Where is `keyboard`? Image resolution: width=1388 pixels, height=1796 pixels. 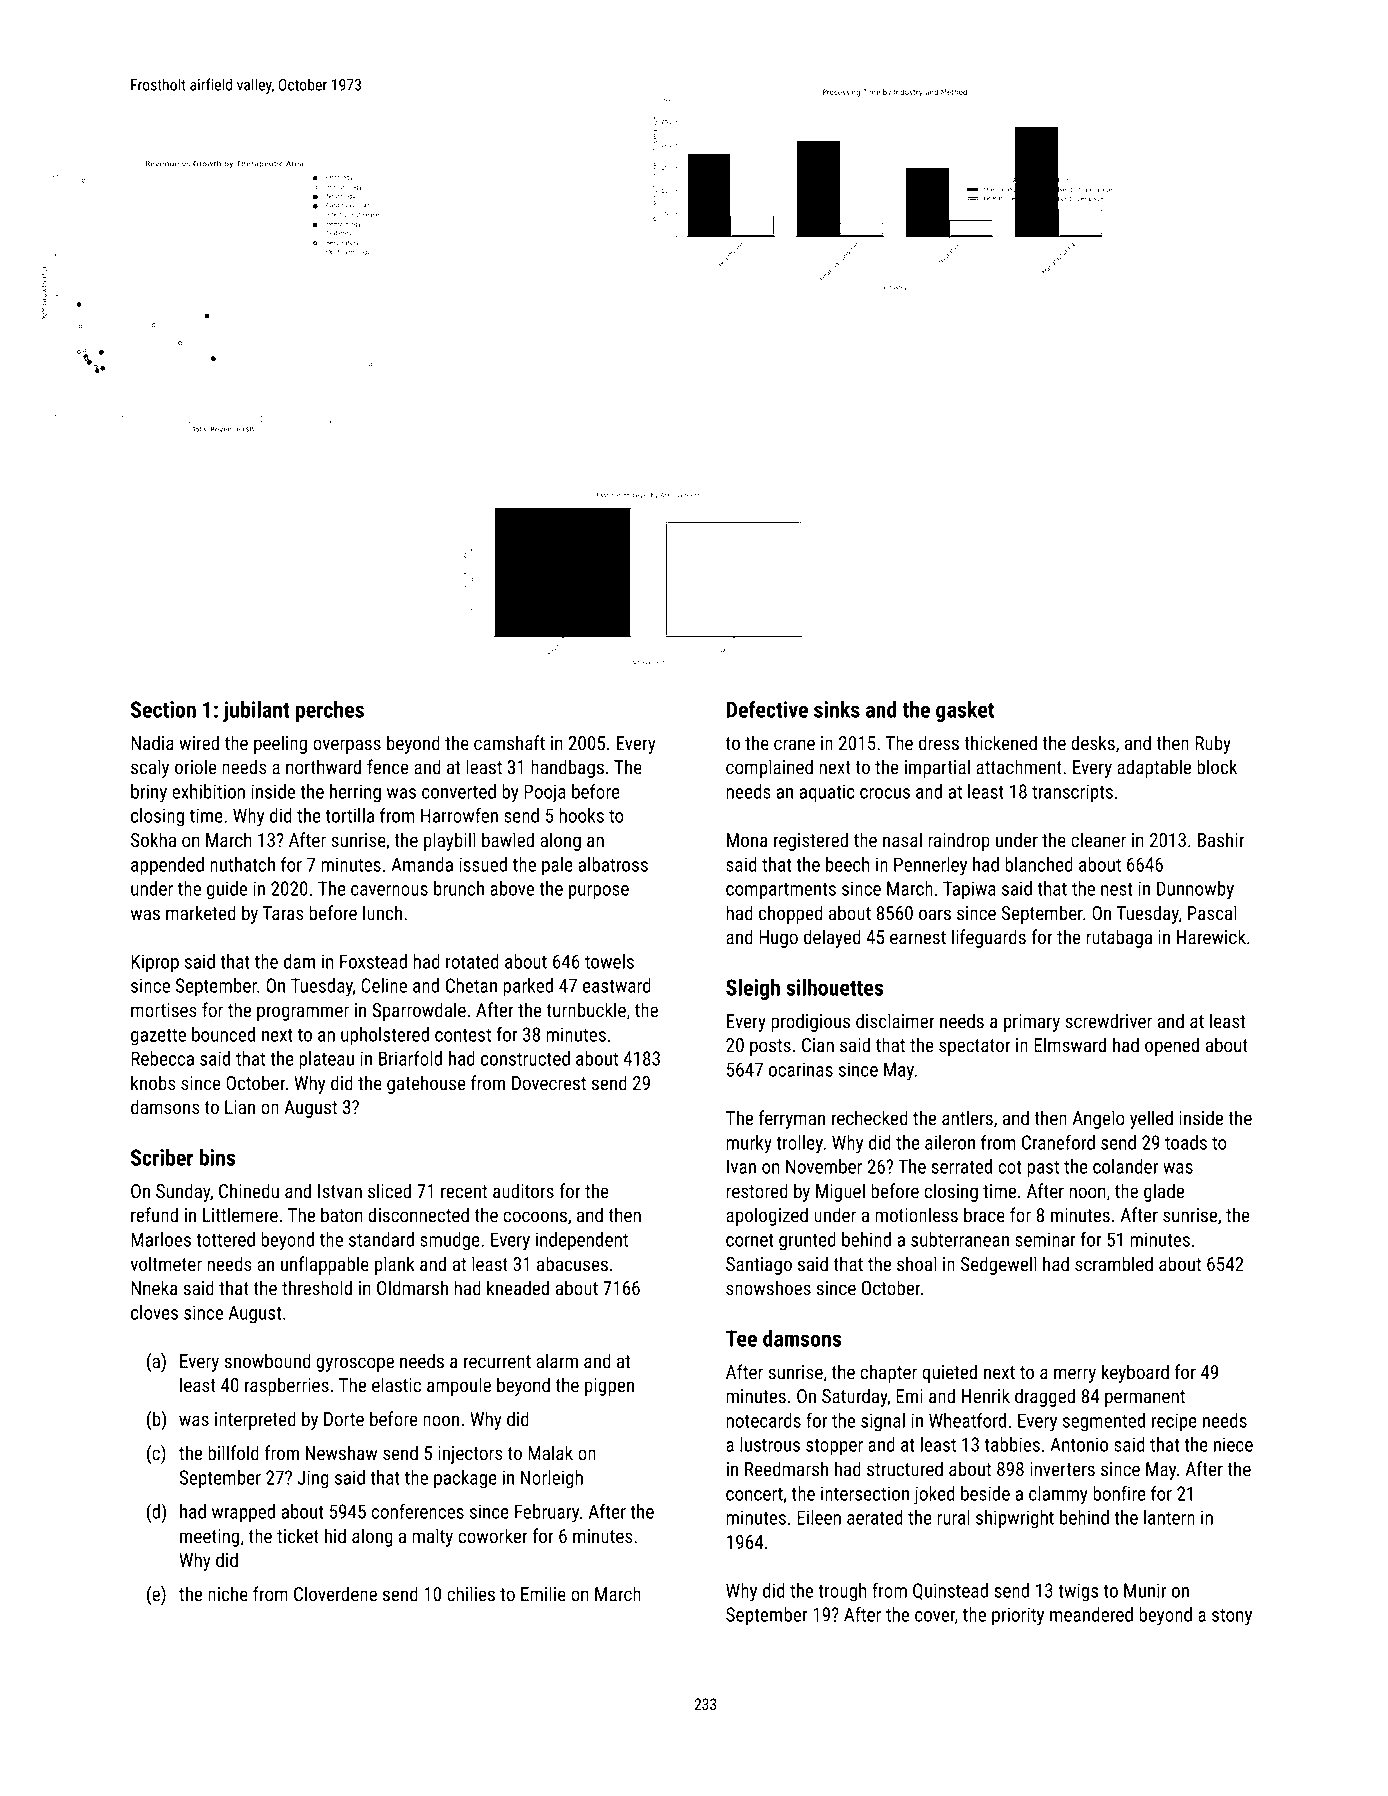 keyboard is located at coordinates (1135, 1373).
